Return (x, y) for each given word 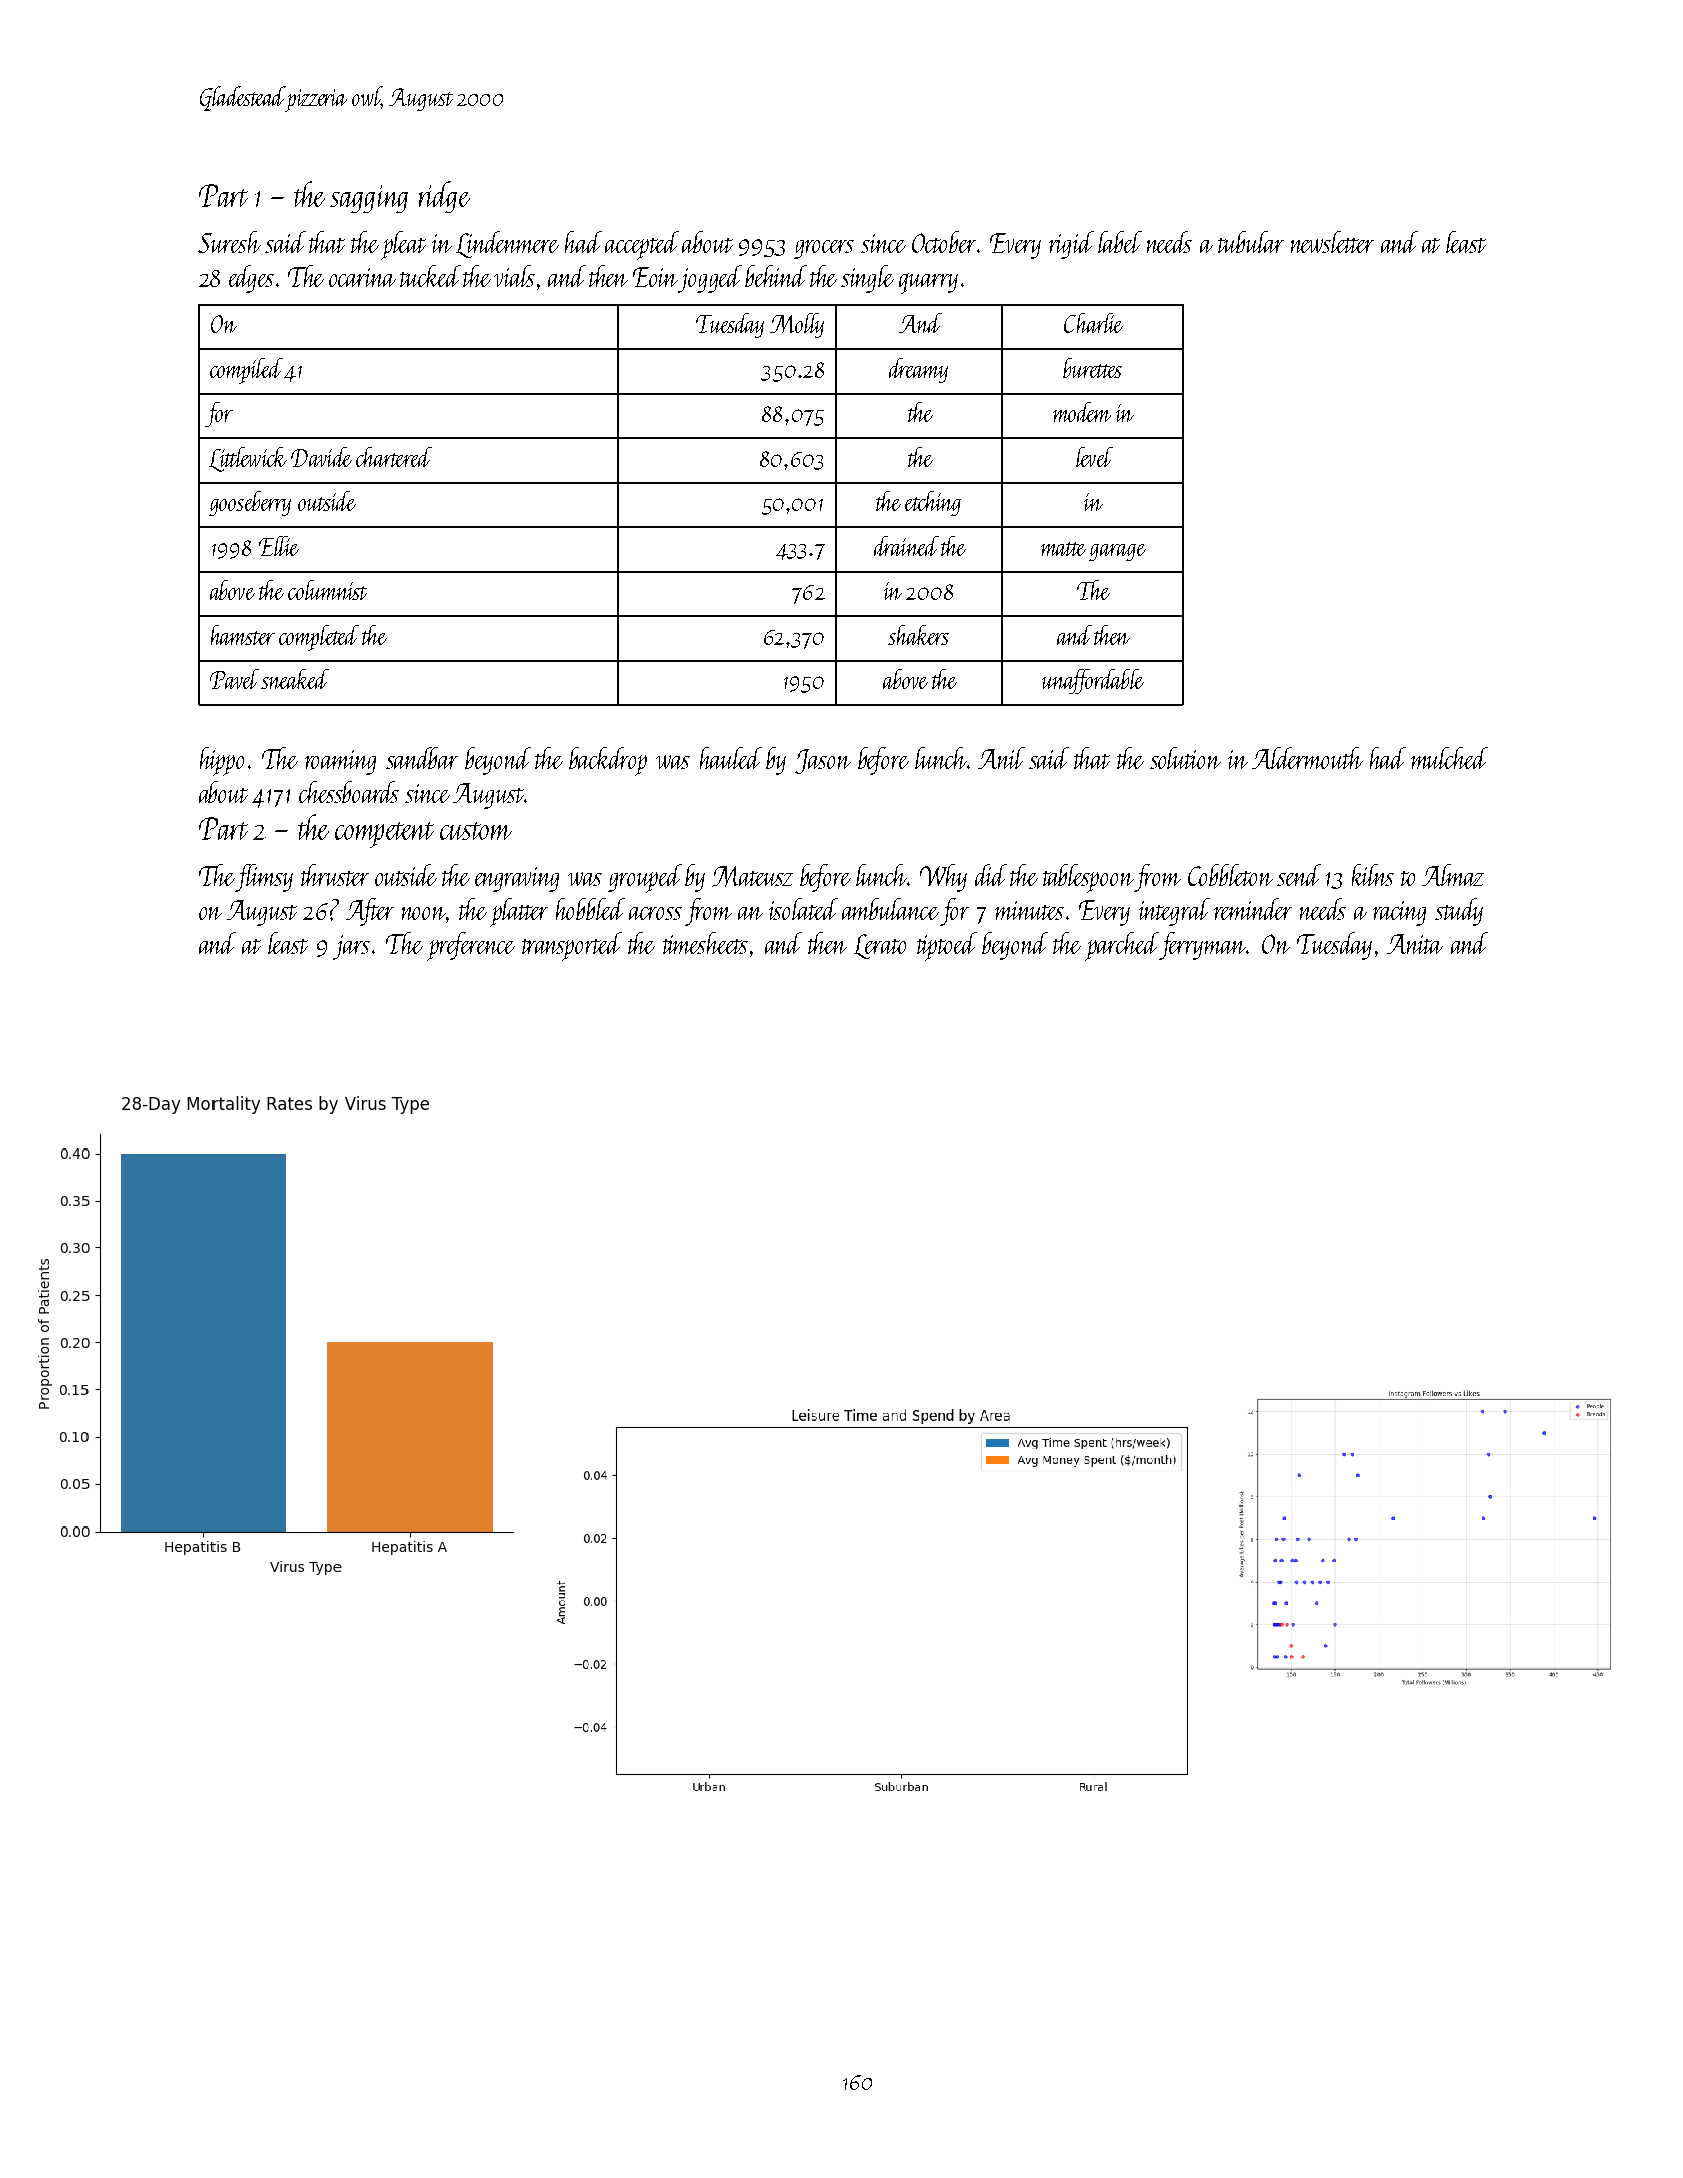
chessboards (349, 792)
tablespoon (1088, 878)
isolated (803, 909)
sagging (369, 199)
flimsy (264, 878)
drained (906, 546)
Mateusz (752, 876)
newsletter (1332, 242)
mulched (1449, 758)
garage (1117, 552)
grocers (824, 249)
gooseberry (250, 503)
